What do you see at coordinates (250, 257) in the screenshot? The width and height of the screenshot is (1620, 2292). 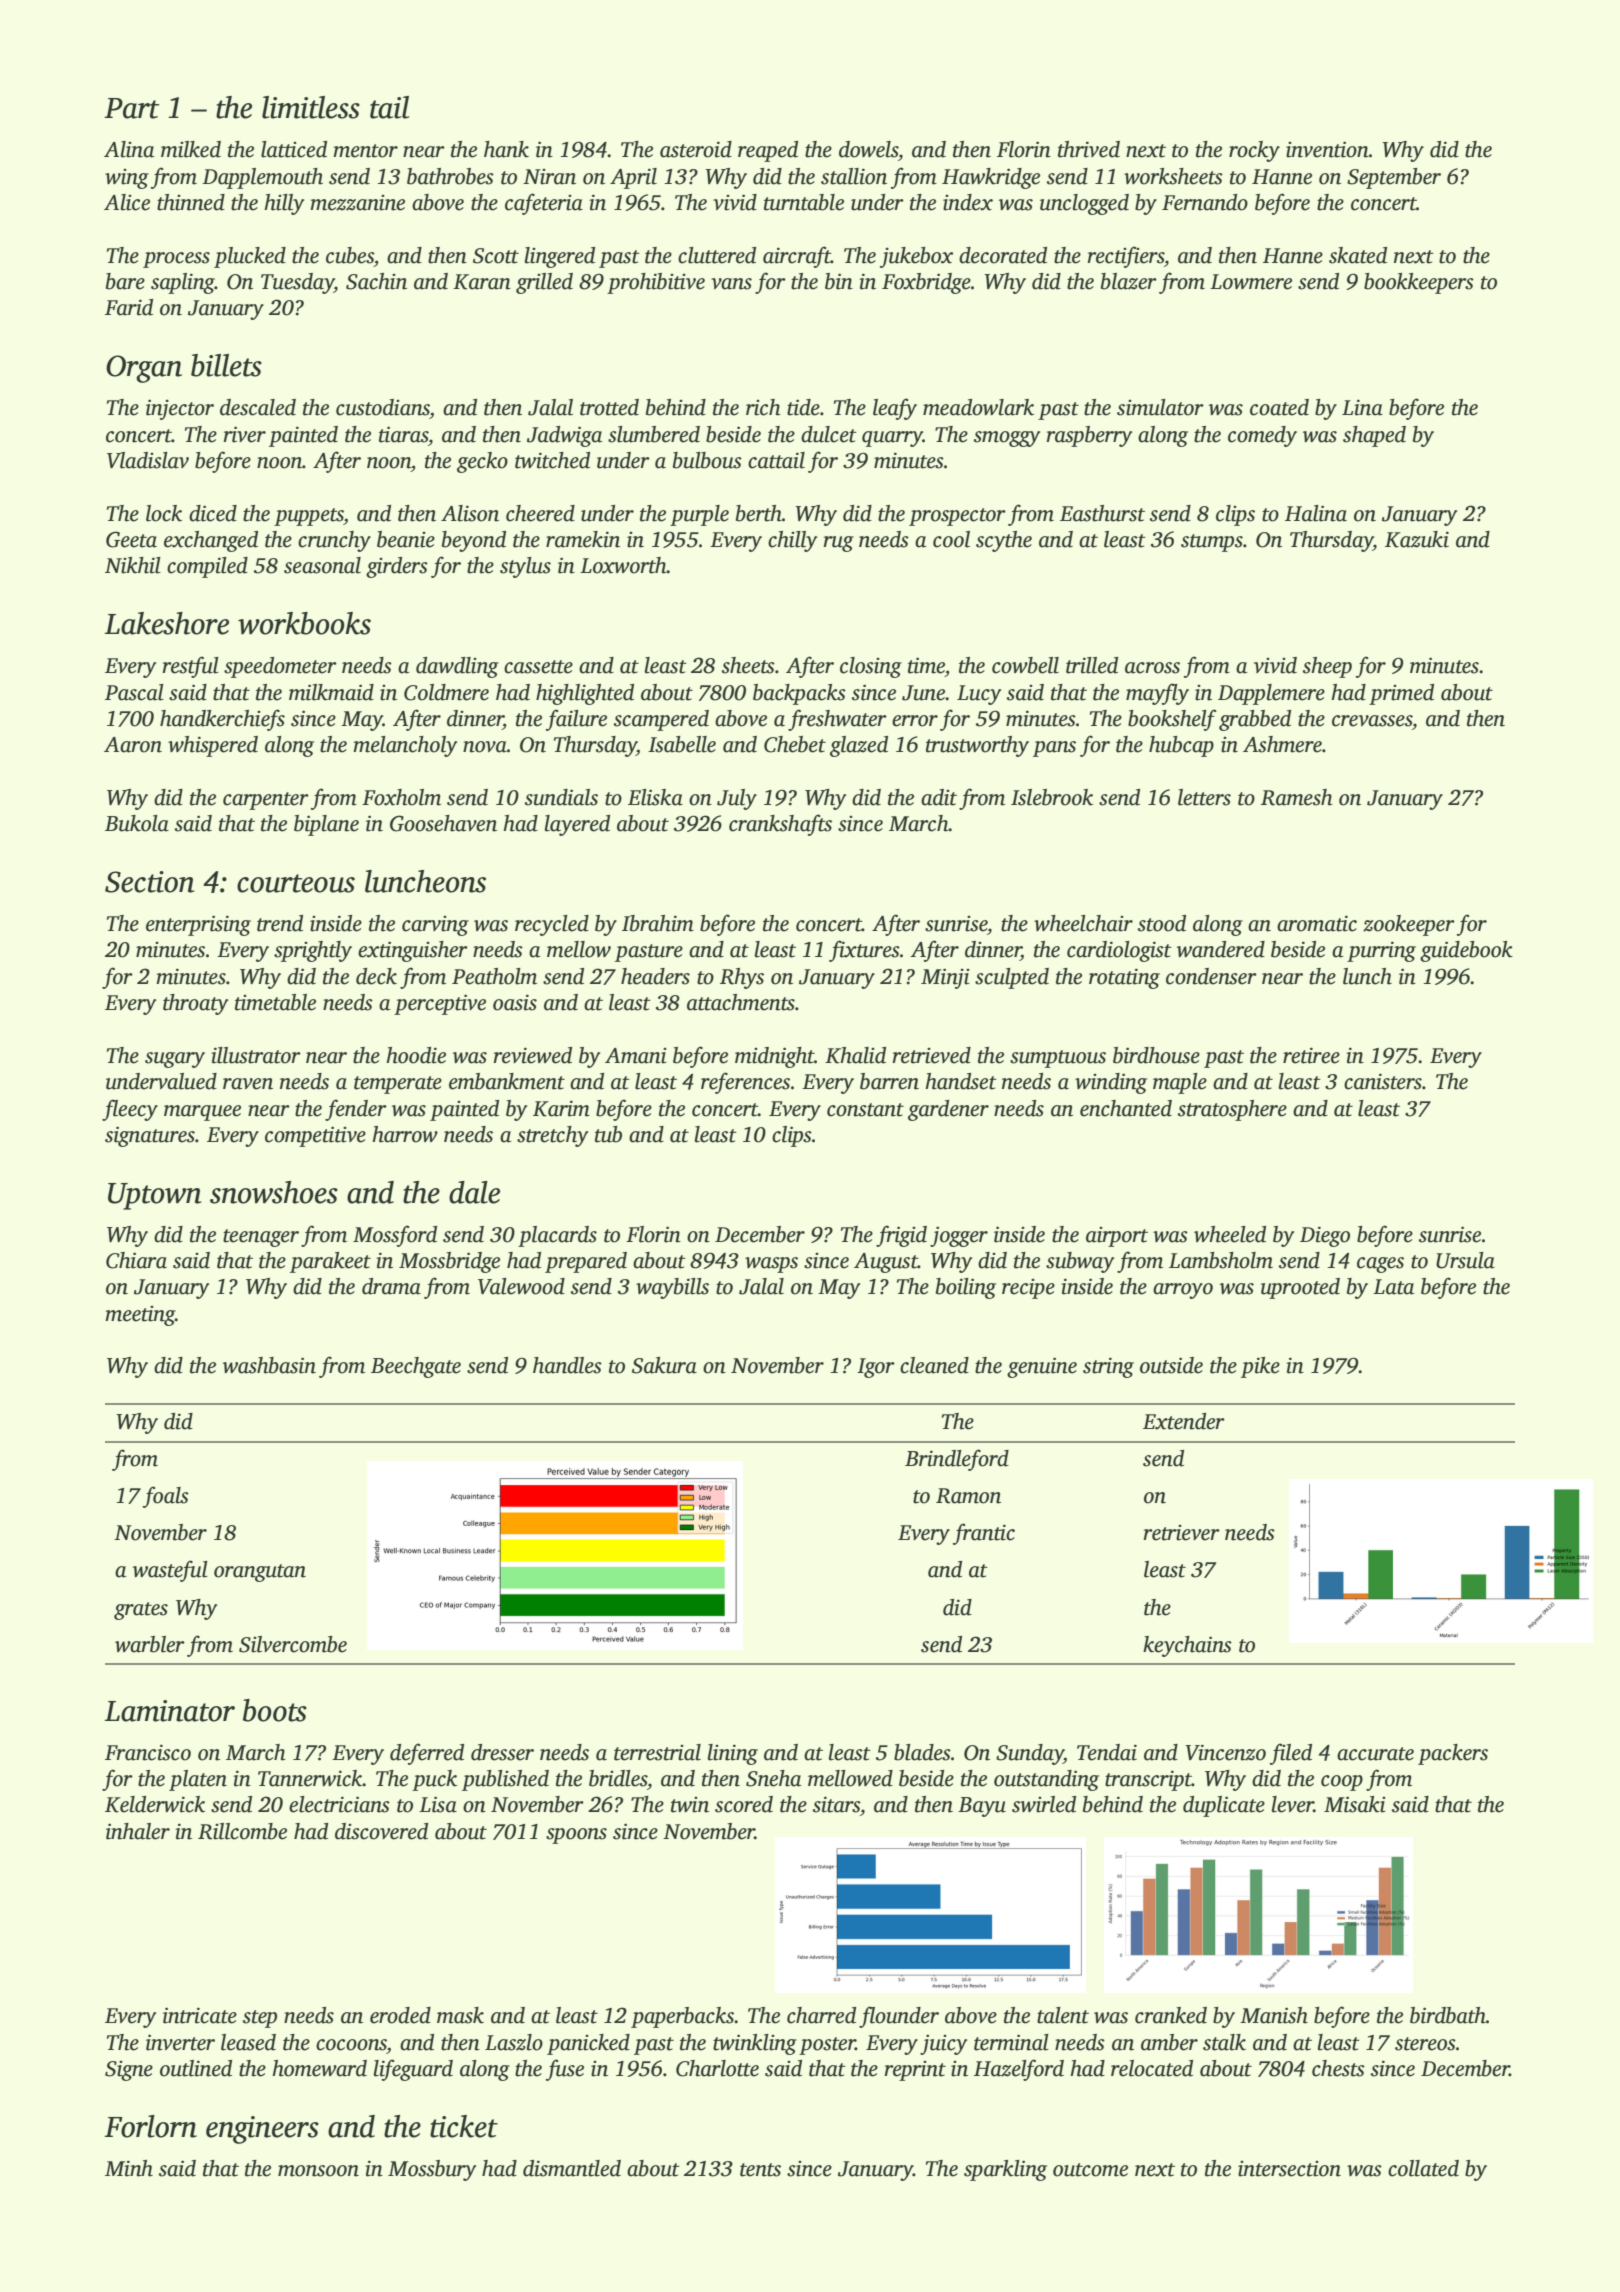 I see `plucked` at bounding box center [250, 257].
